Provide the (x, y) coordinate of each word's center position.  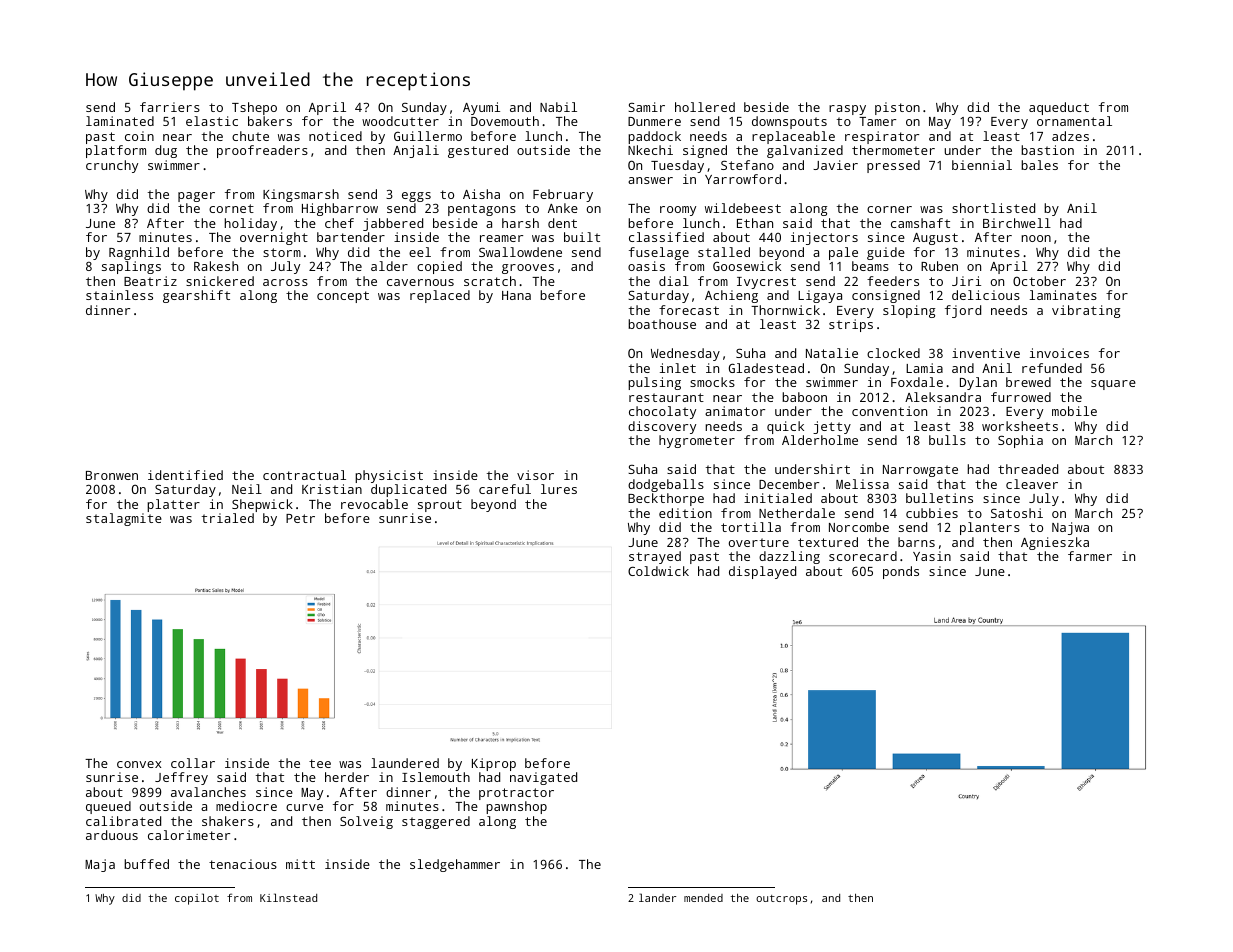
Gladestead (766, 368)
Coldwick (658, 571)
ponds (901, 572)
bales (1039, 165)
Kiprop (494, 764)
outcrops (781, 900)
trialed (228, 518)
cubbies (932, 513)
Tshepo (254, 108)
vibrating (1086, 311)
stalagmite (124, 519)
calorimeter (189, 835)
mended (703, 898)
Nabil (558, 107)
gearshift (196, 296)
